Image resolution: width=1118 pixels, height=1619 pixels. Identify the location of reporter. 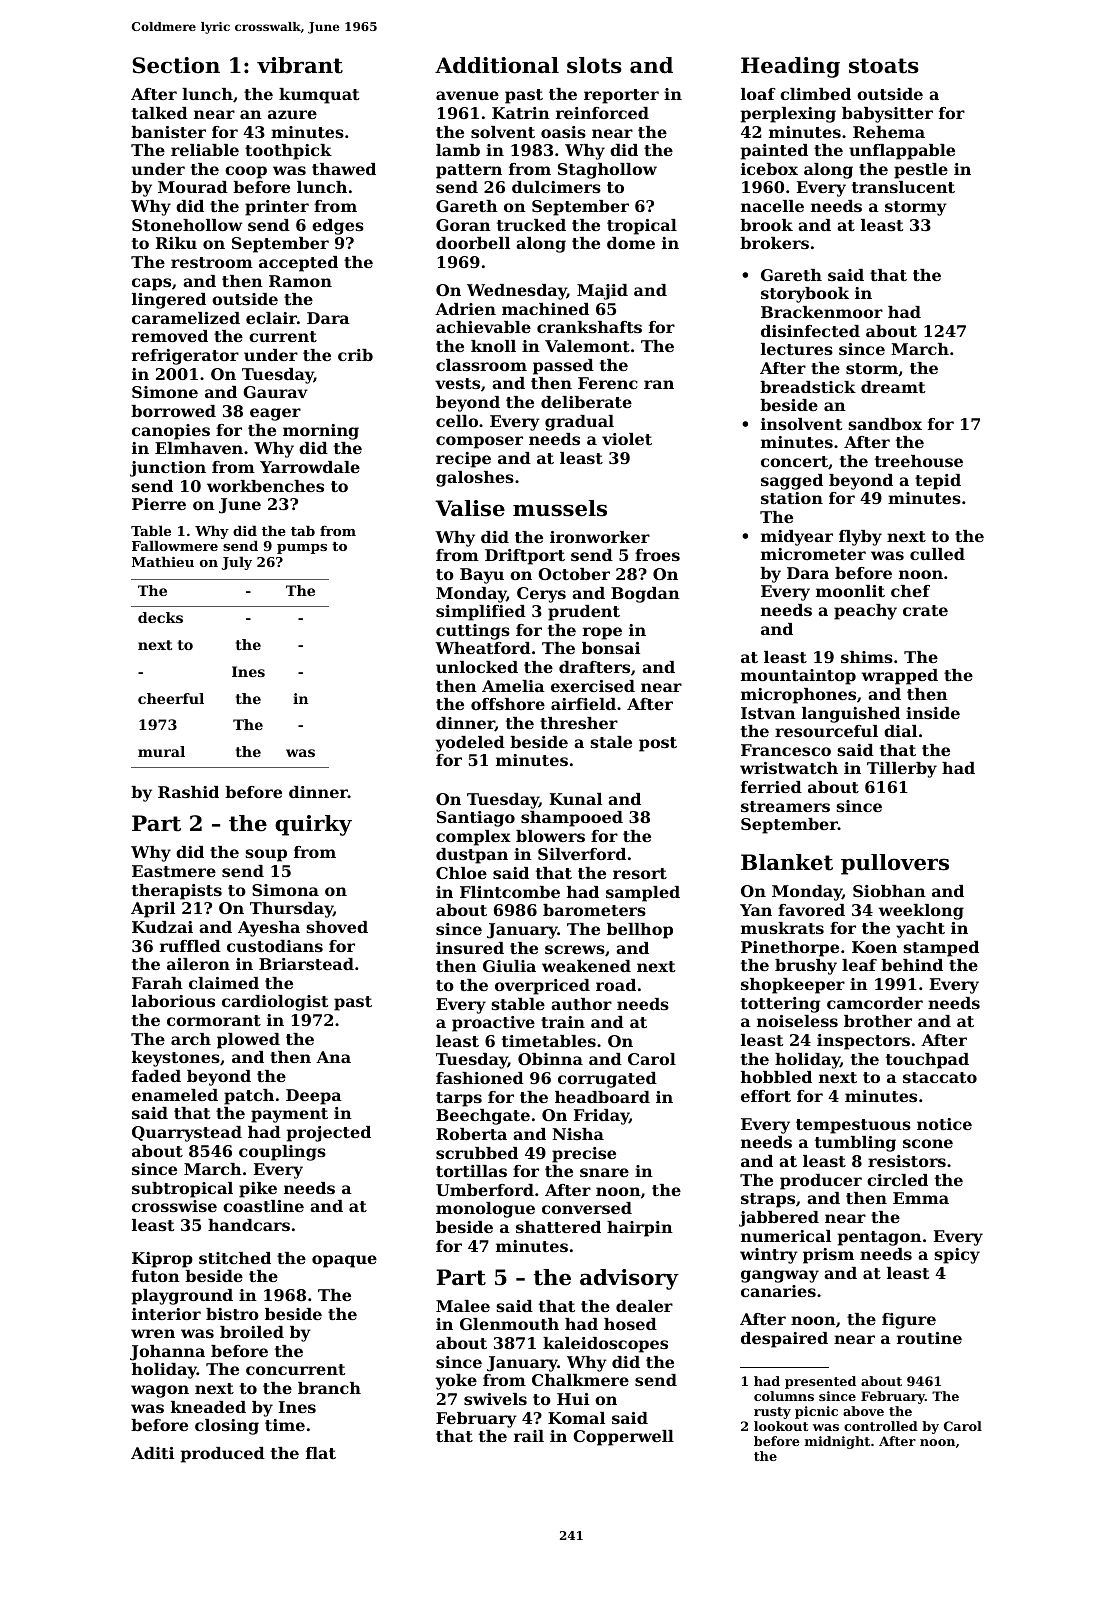
(621, 96).
